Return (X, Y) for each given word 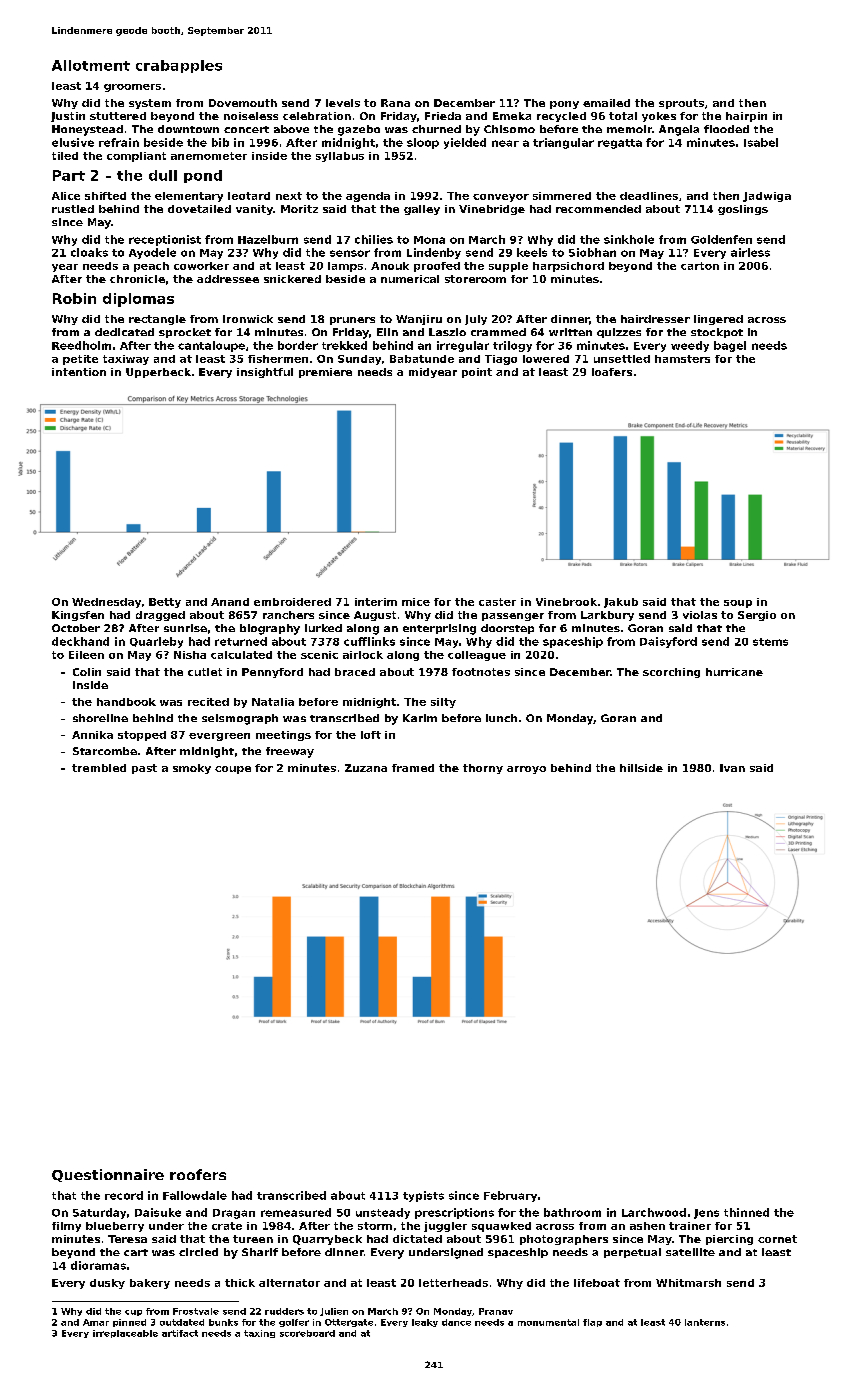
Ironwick (248, 319)
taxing (259, 1334)
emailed (606, 103)
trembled (99, 768)
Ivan (732, 768)
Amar (96, 1322)
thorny (483, 769)
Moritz (299, 209)
